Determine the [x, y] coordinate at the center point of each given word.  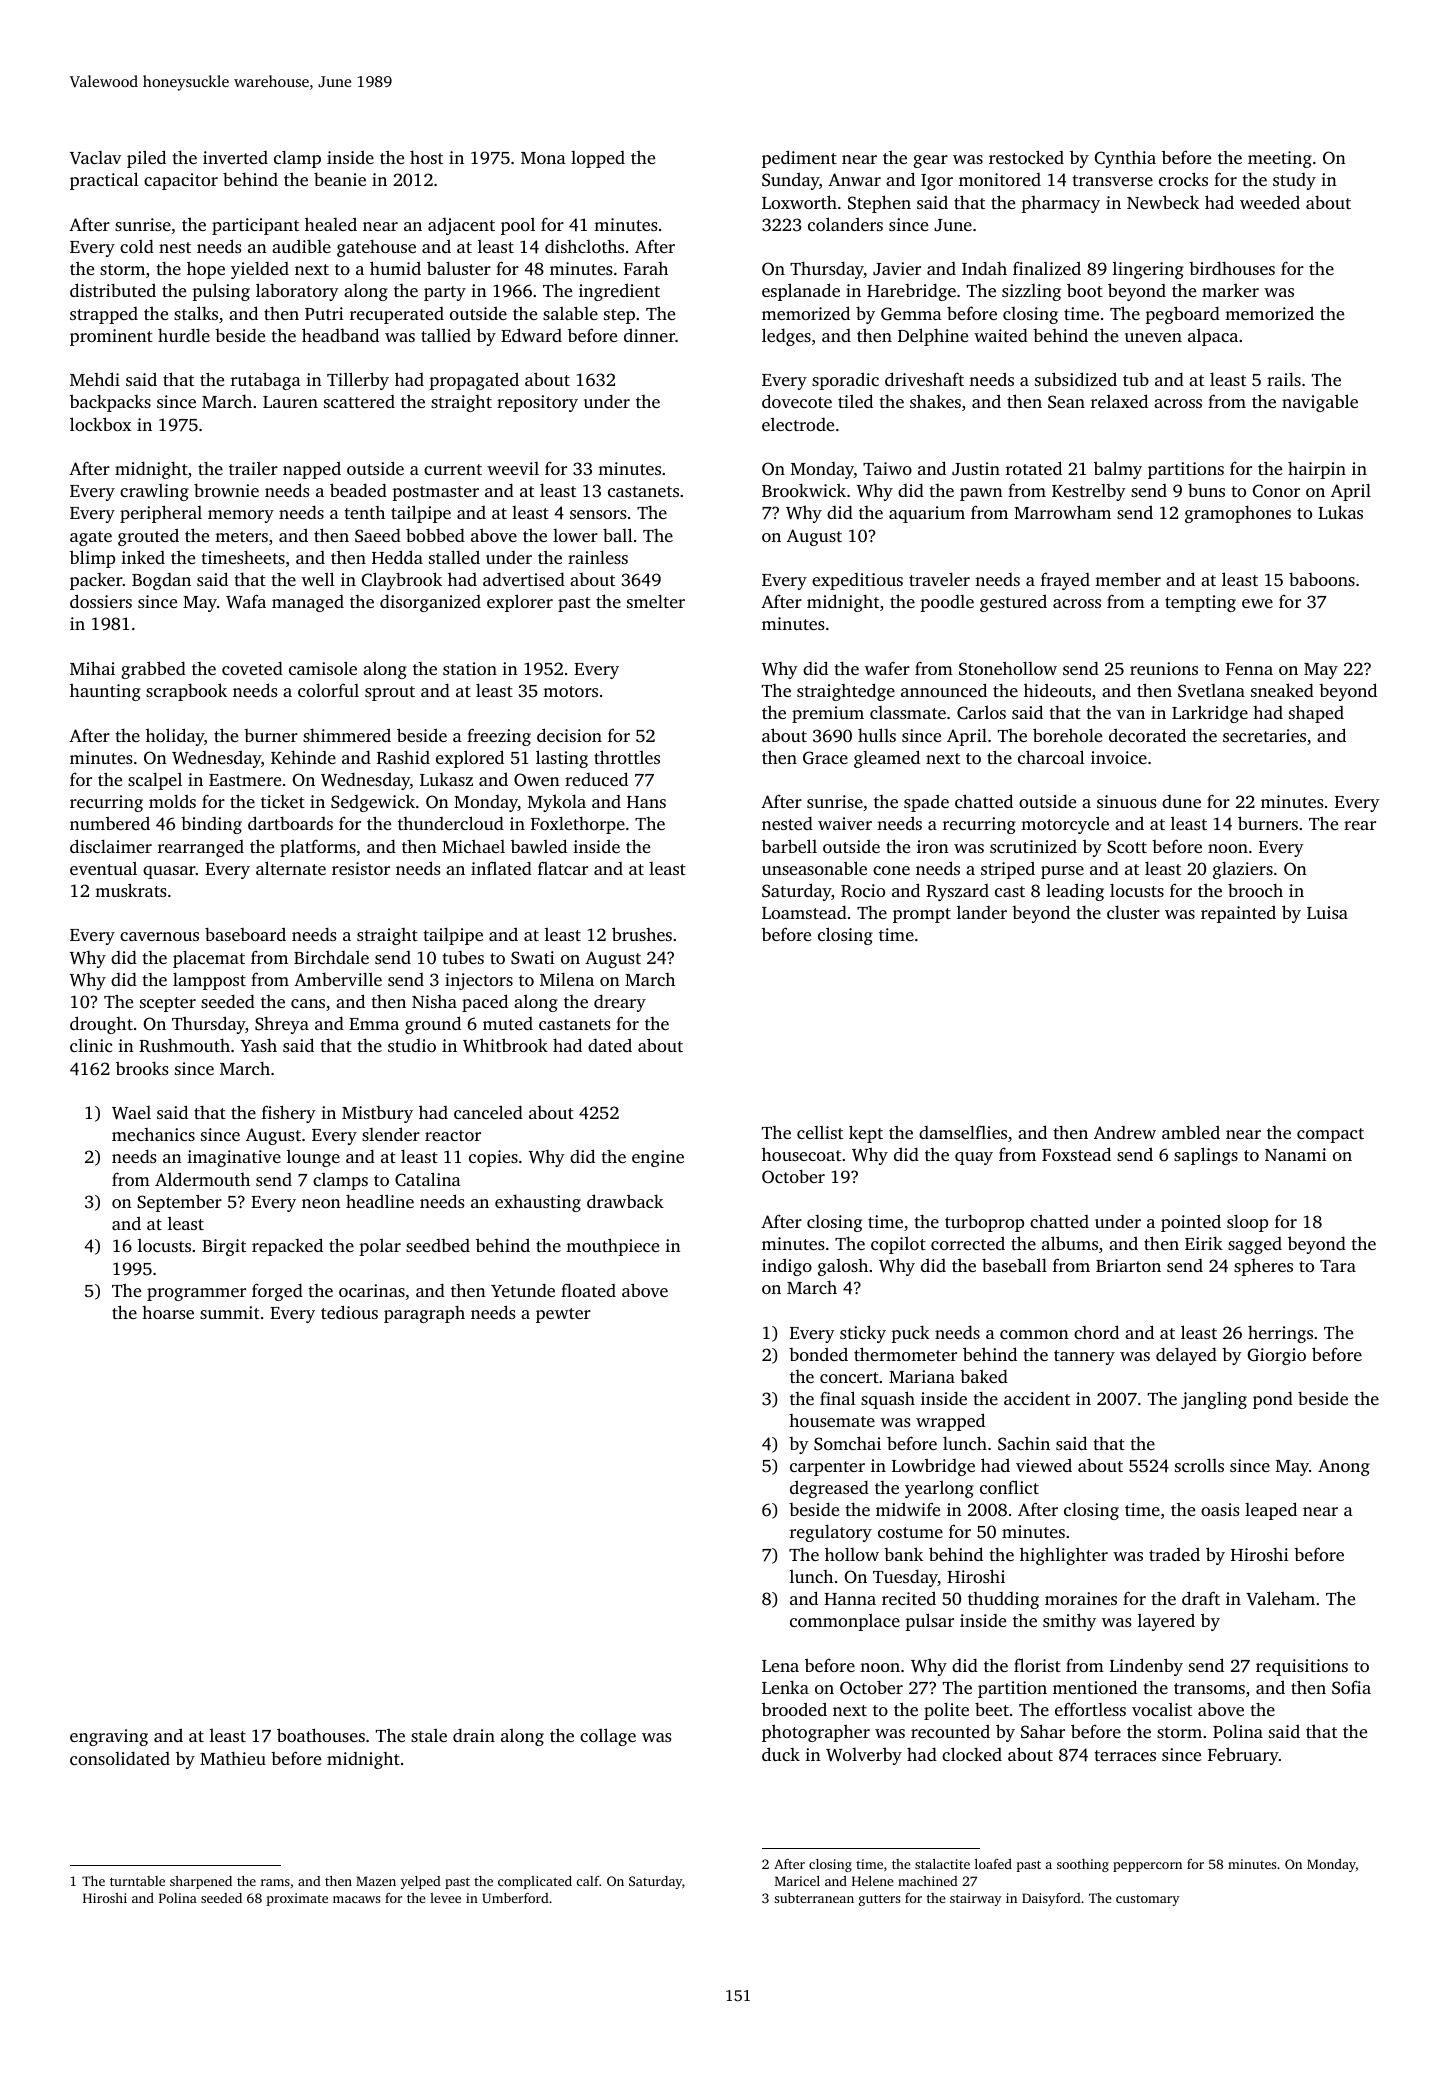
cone [891, 870]
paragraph [424, 1314]
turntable [137, 1881]
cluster [1133, 912]
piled [146, 159]
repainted [1238, 914]
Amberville [338, 979]
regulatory [831, 1533]
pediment [799, 159]
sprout [390, 693]
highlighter [1064, 1556]
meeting [1280, 159]
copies [493, 1158]
